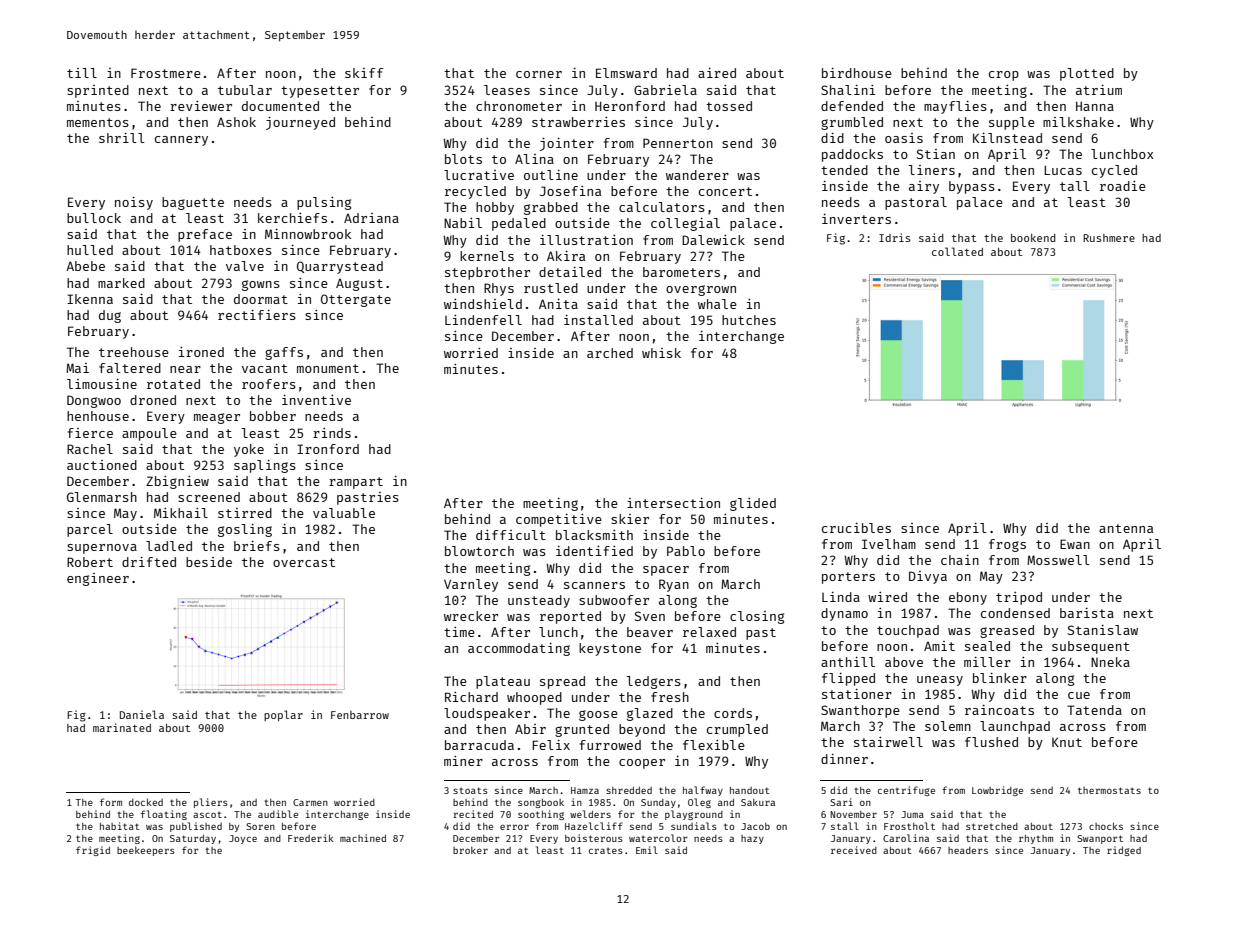 This image has height=952, width=1233. I want to click on airy, so click(924, 187).
